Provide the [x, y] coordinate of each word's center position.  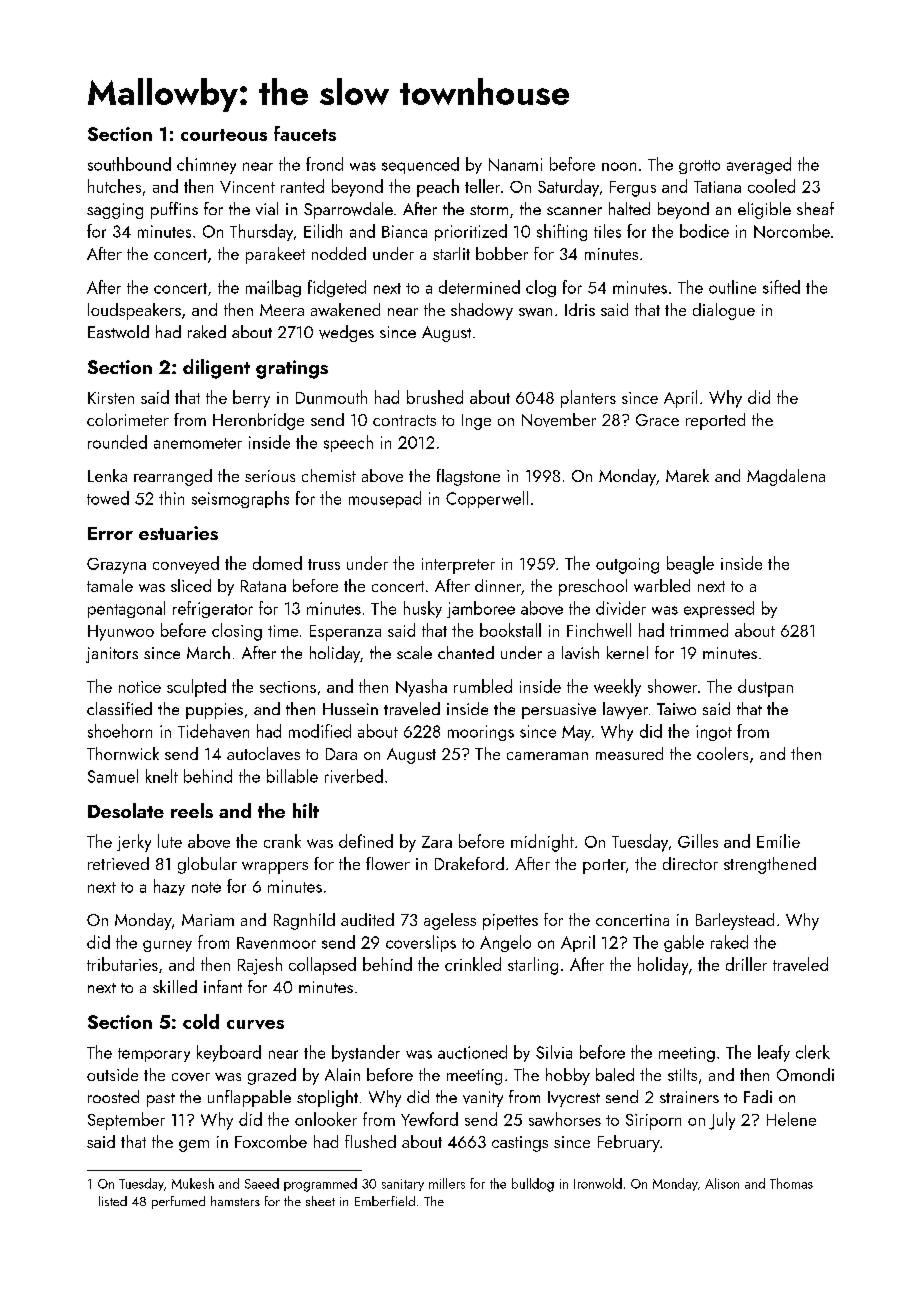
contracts [404, 420]
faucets [305, 133]
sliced [191, 585]
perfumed [178, 1202]
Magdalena [786, 477]
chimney [206, 165]
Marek [687, 475]
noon [619, 166]
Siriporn [653, 1122]
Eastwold [118, 331]
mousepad [385, 499]
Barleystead [735, 921]
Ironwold [598, 1183]
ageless [450, 921]
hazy [169, 887]
